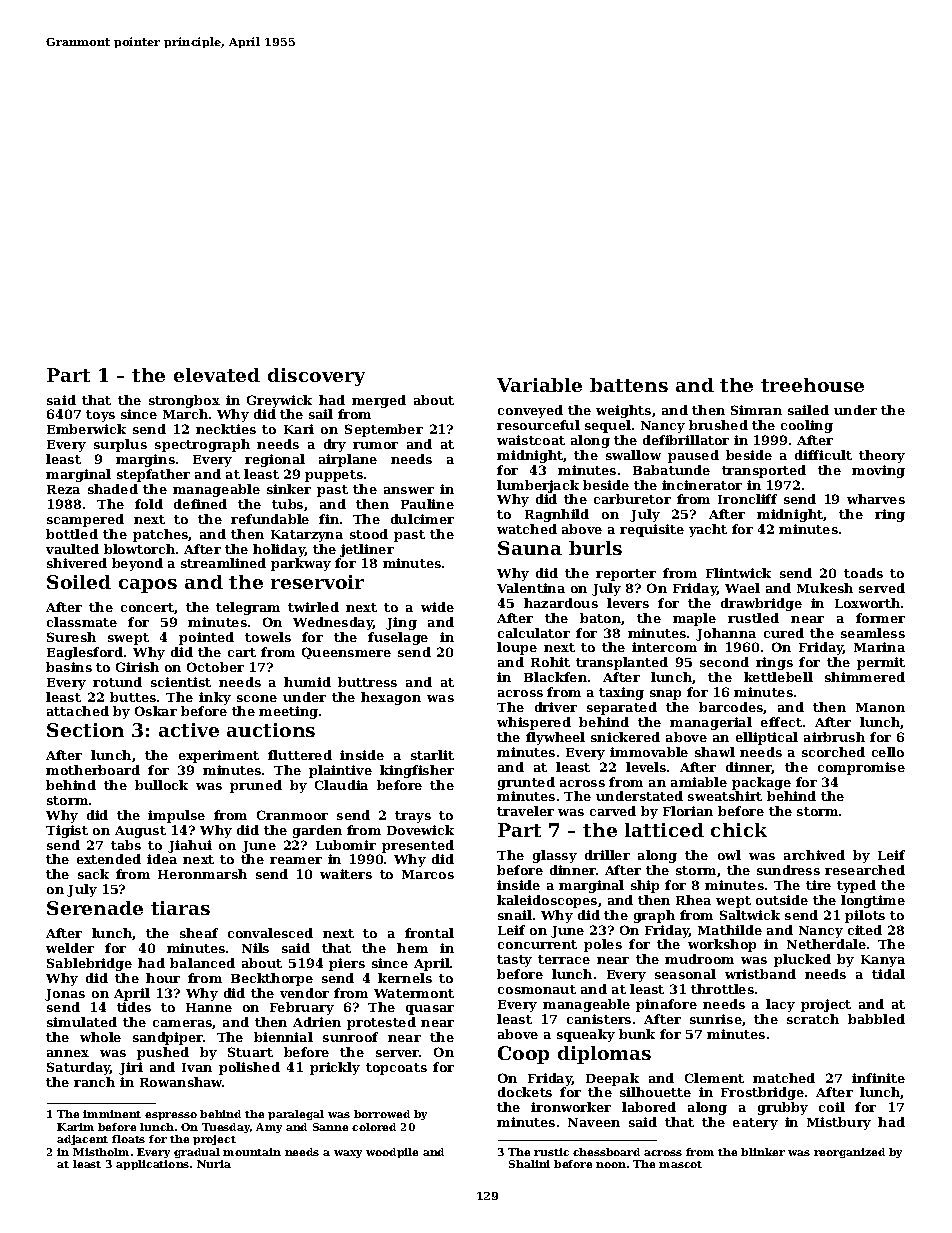 The image size is (952, 1233). I want to click on Johanna, so click(726, 634).
